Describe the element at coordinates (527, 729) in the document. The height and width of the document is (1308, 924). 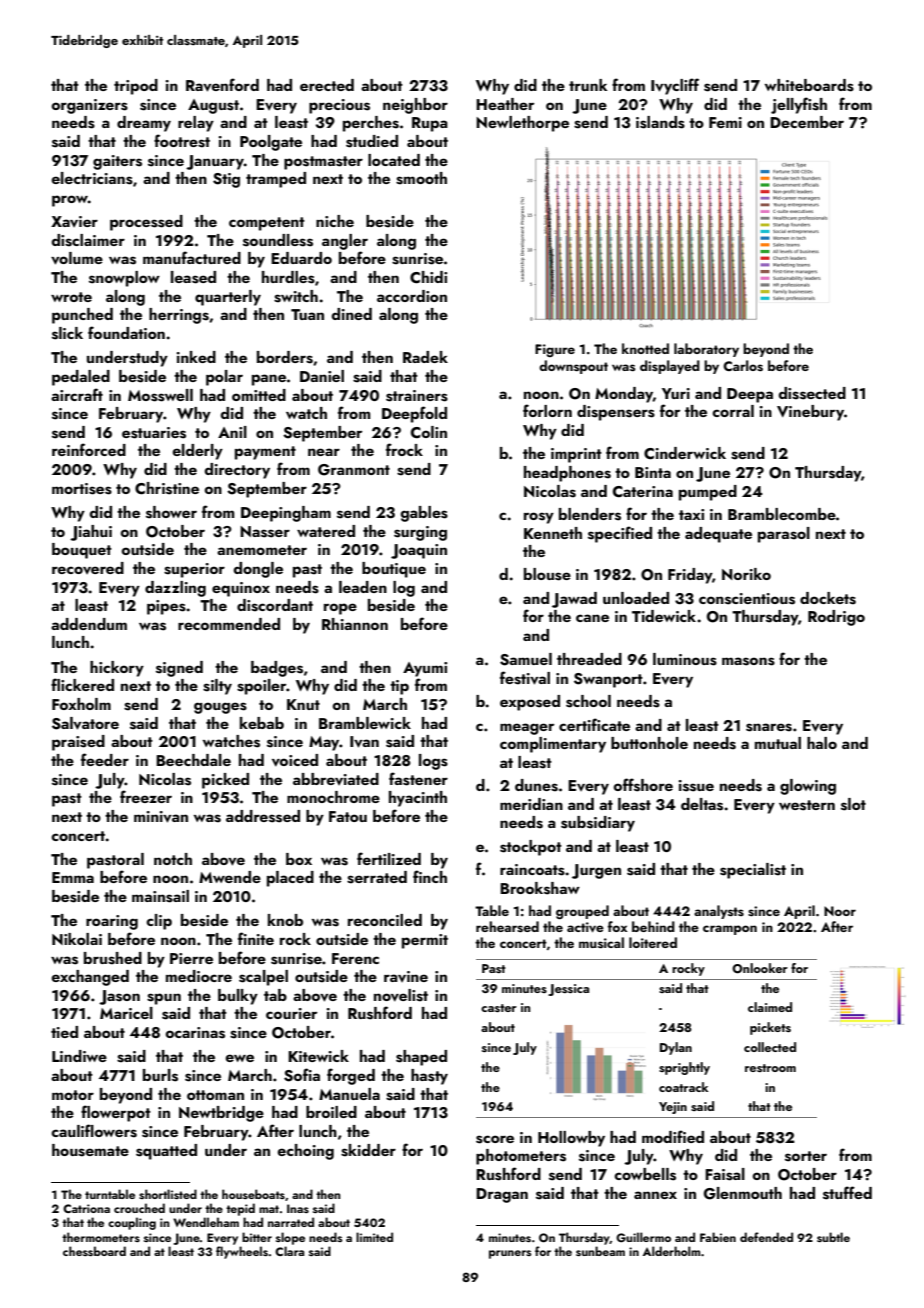
I see `meager` at that location.
